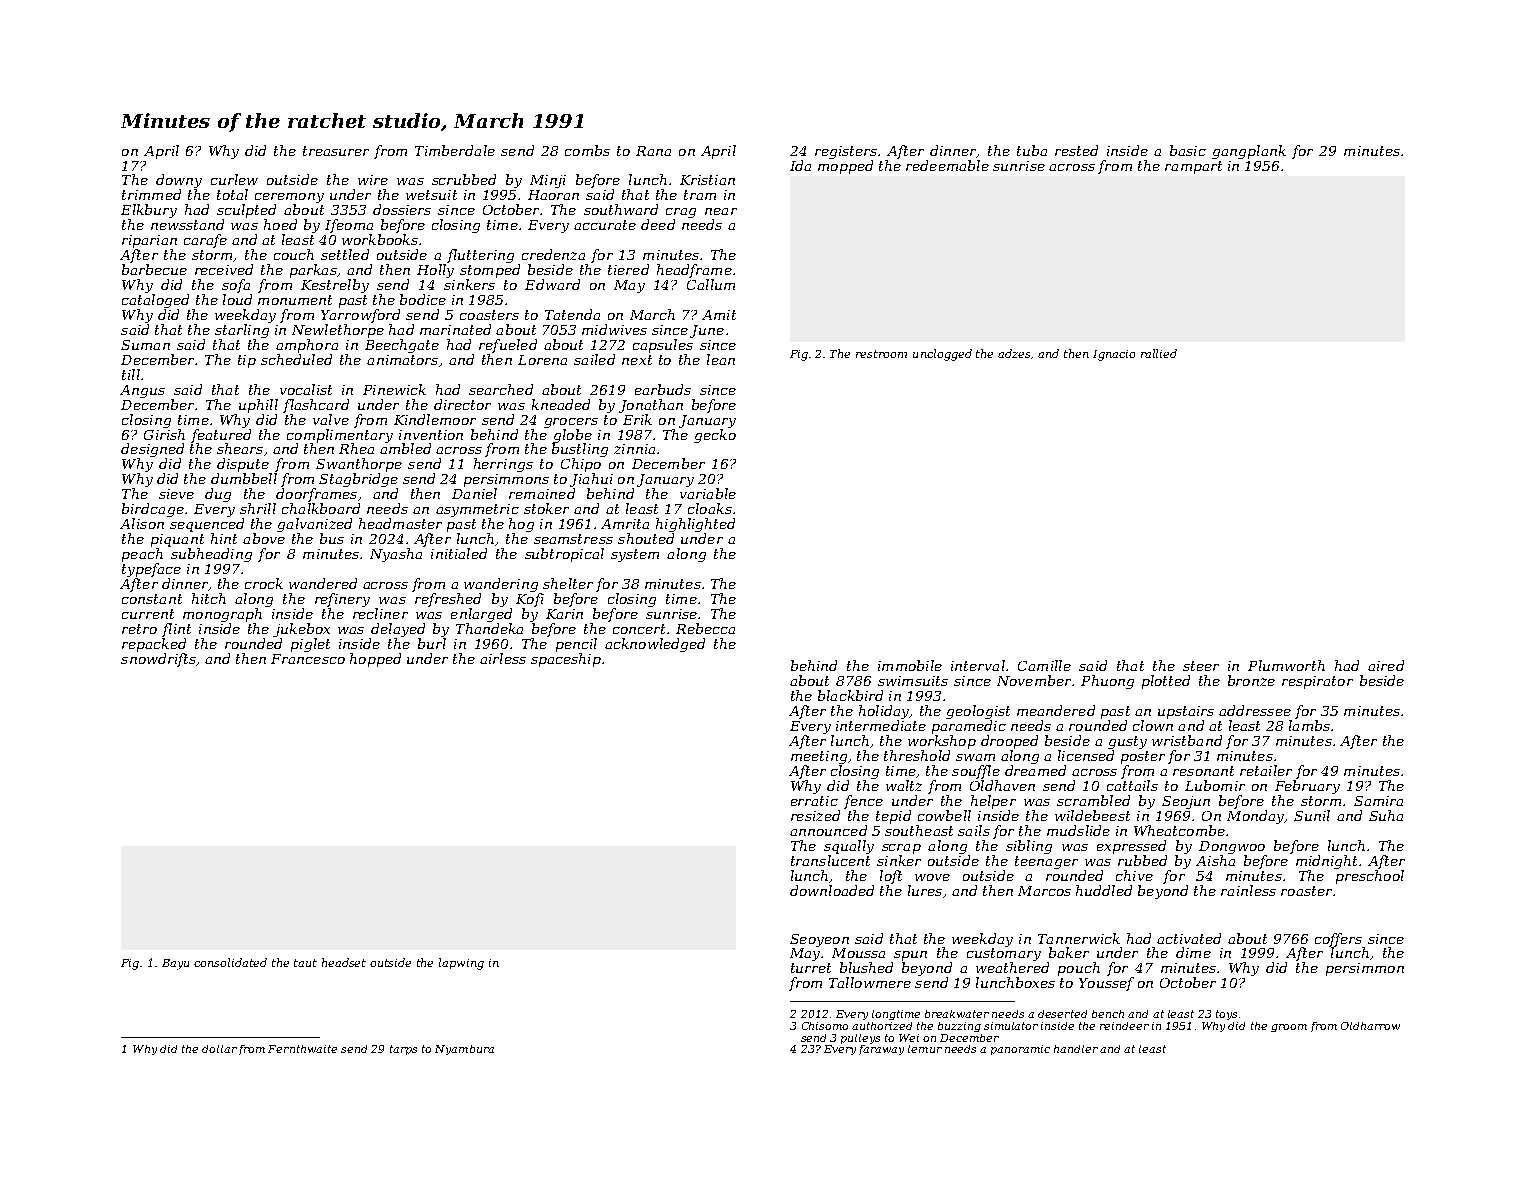 Image resolution: width=1526 pixels, height=1179 pixels. I want to click on Daniel, so click(474, 493).
